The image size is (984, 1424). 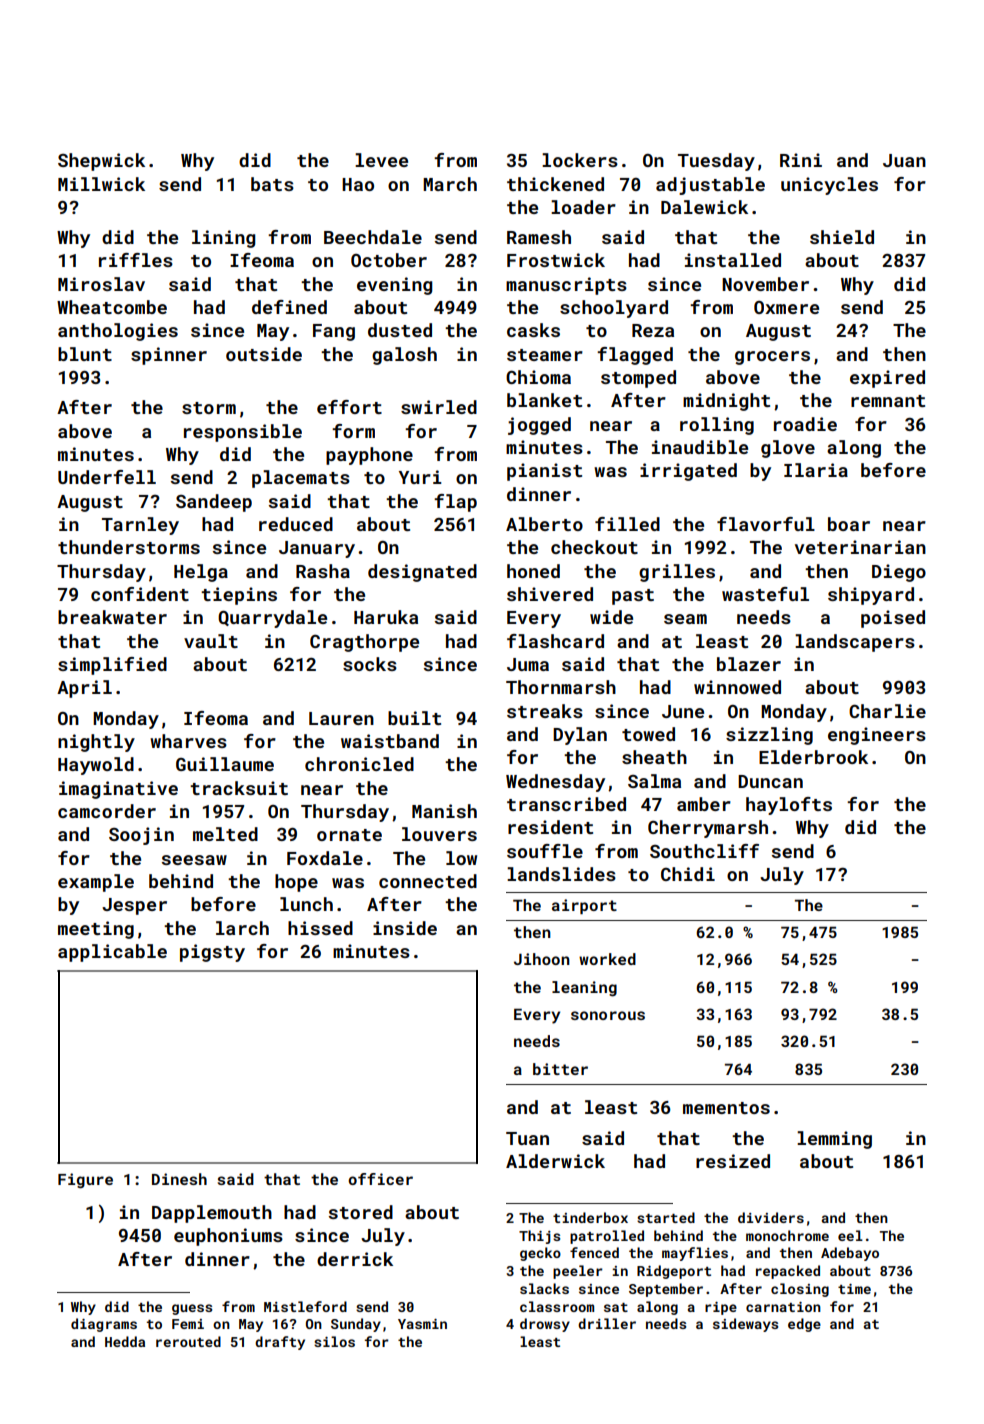 What do you see at coordinates (84, 689) in the screenshot?
I see `April` at bounding box center [84, 689].
